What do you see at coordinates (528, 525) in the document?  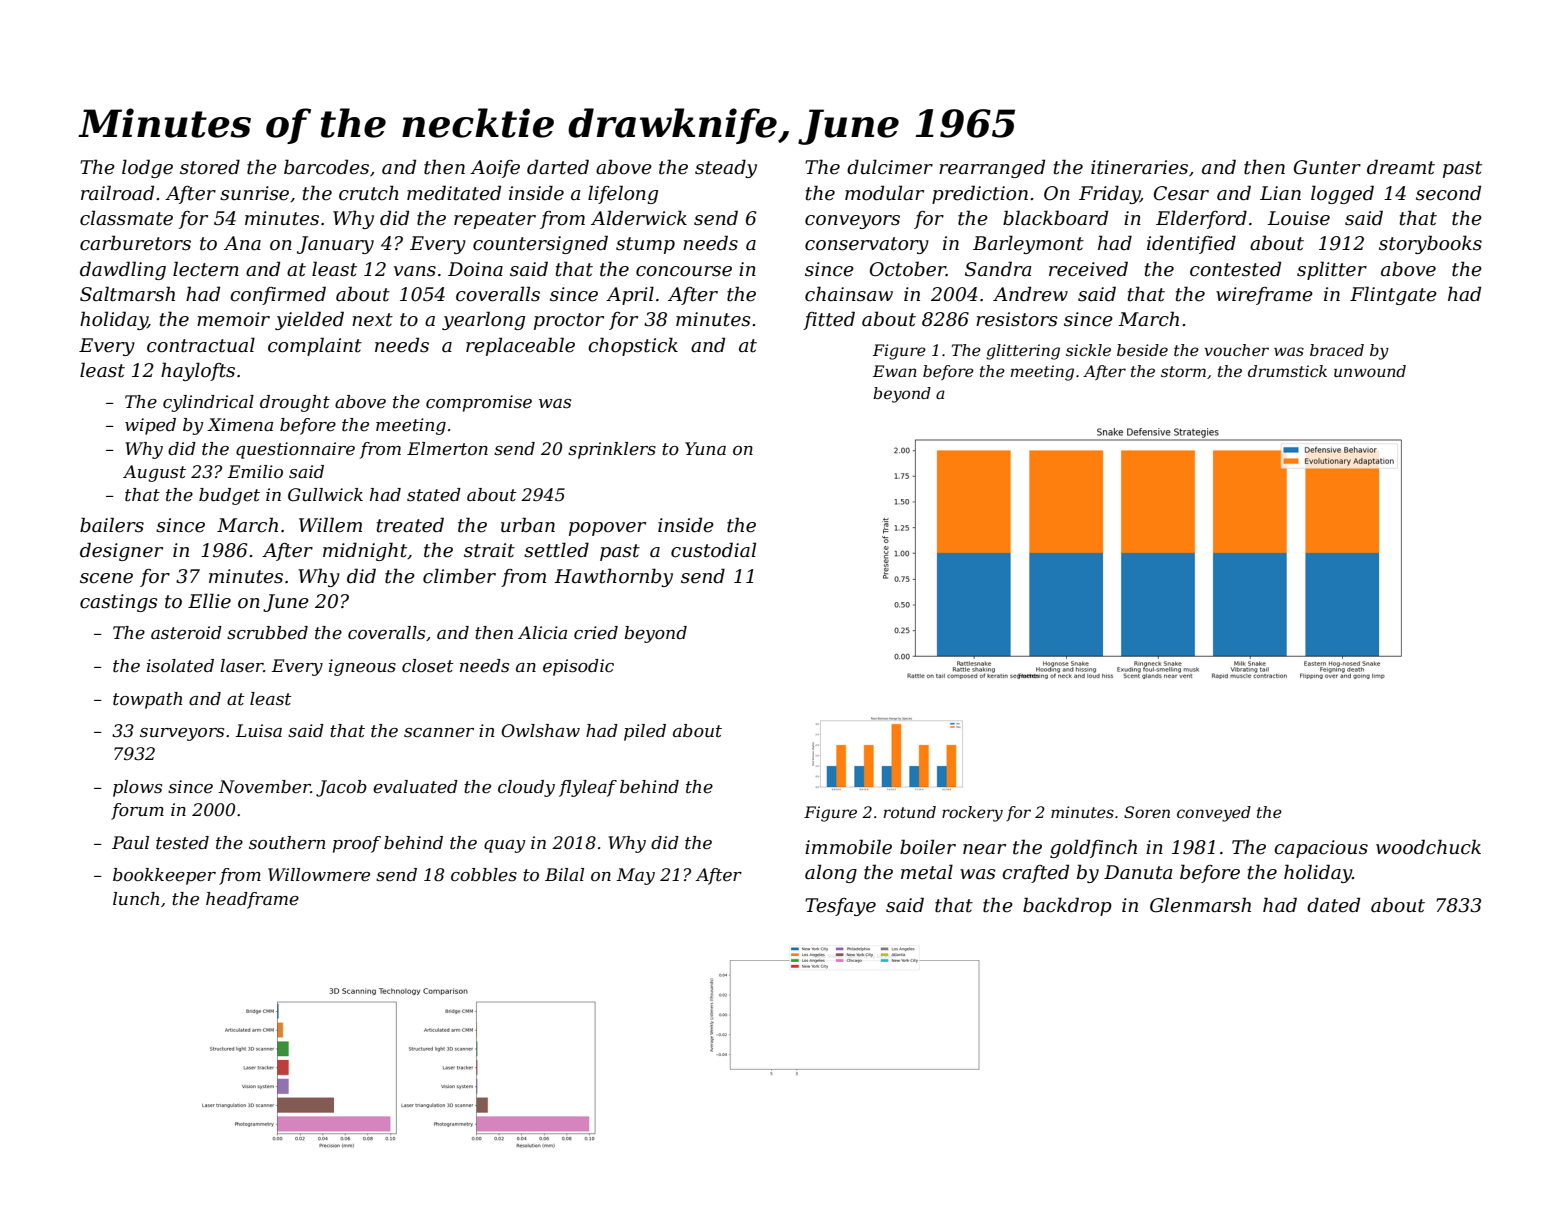 I see `urban` at bounding box center [528, 525].
